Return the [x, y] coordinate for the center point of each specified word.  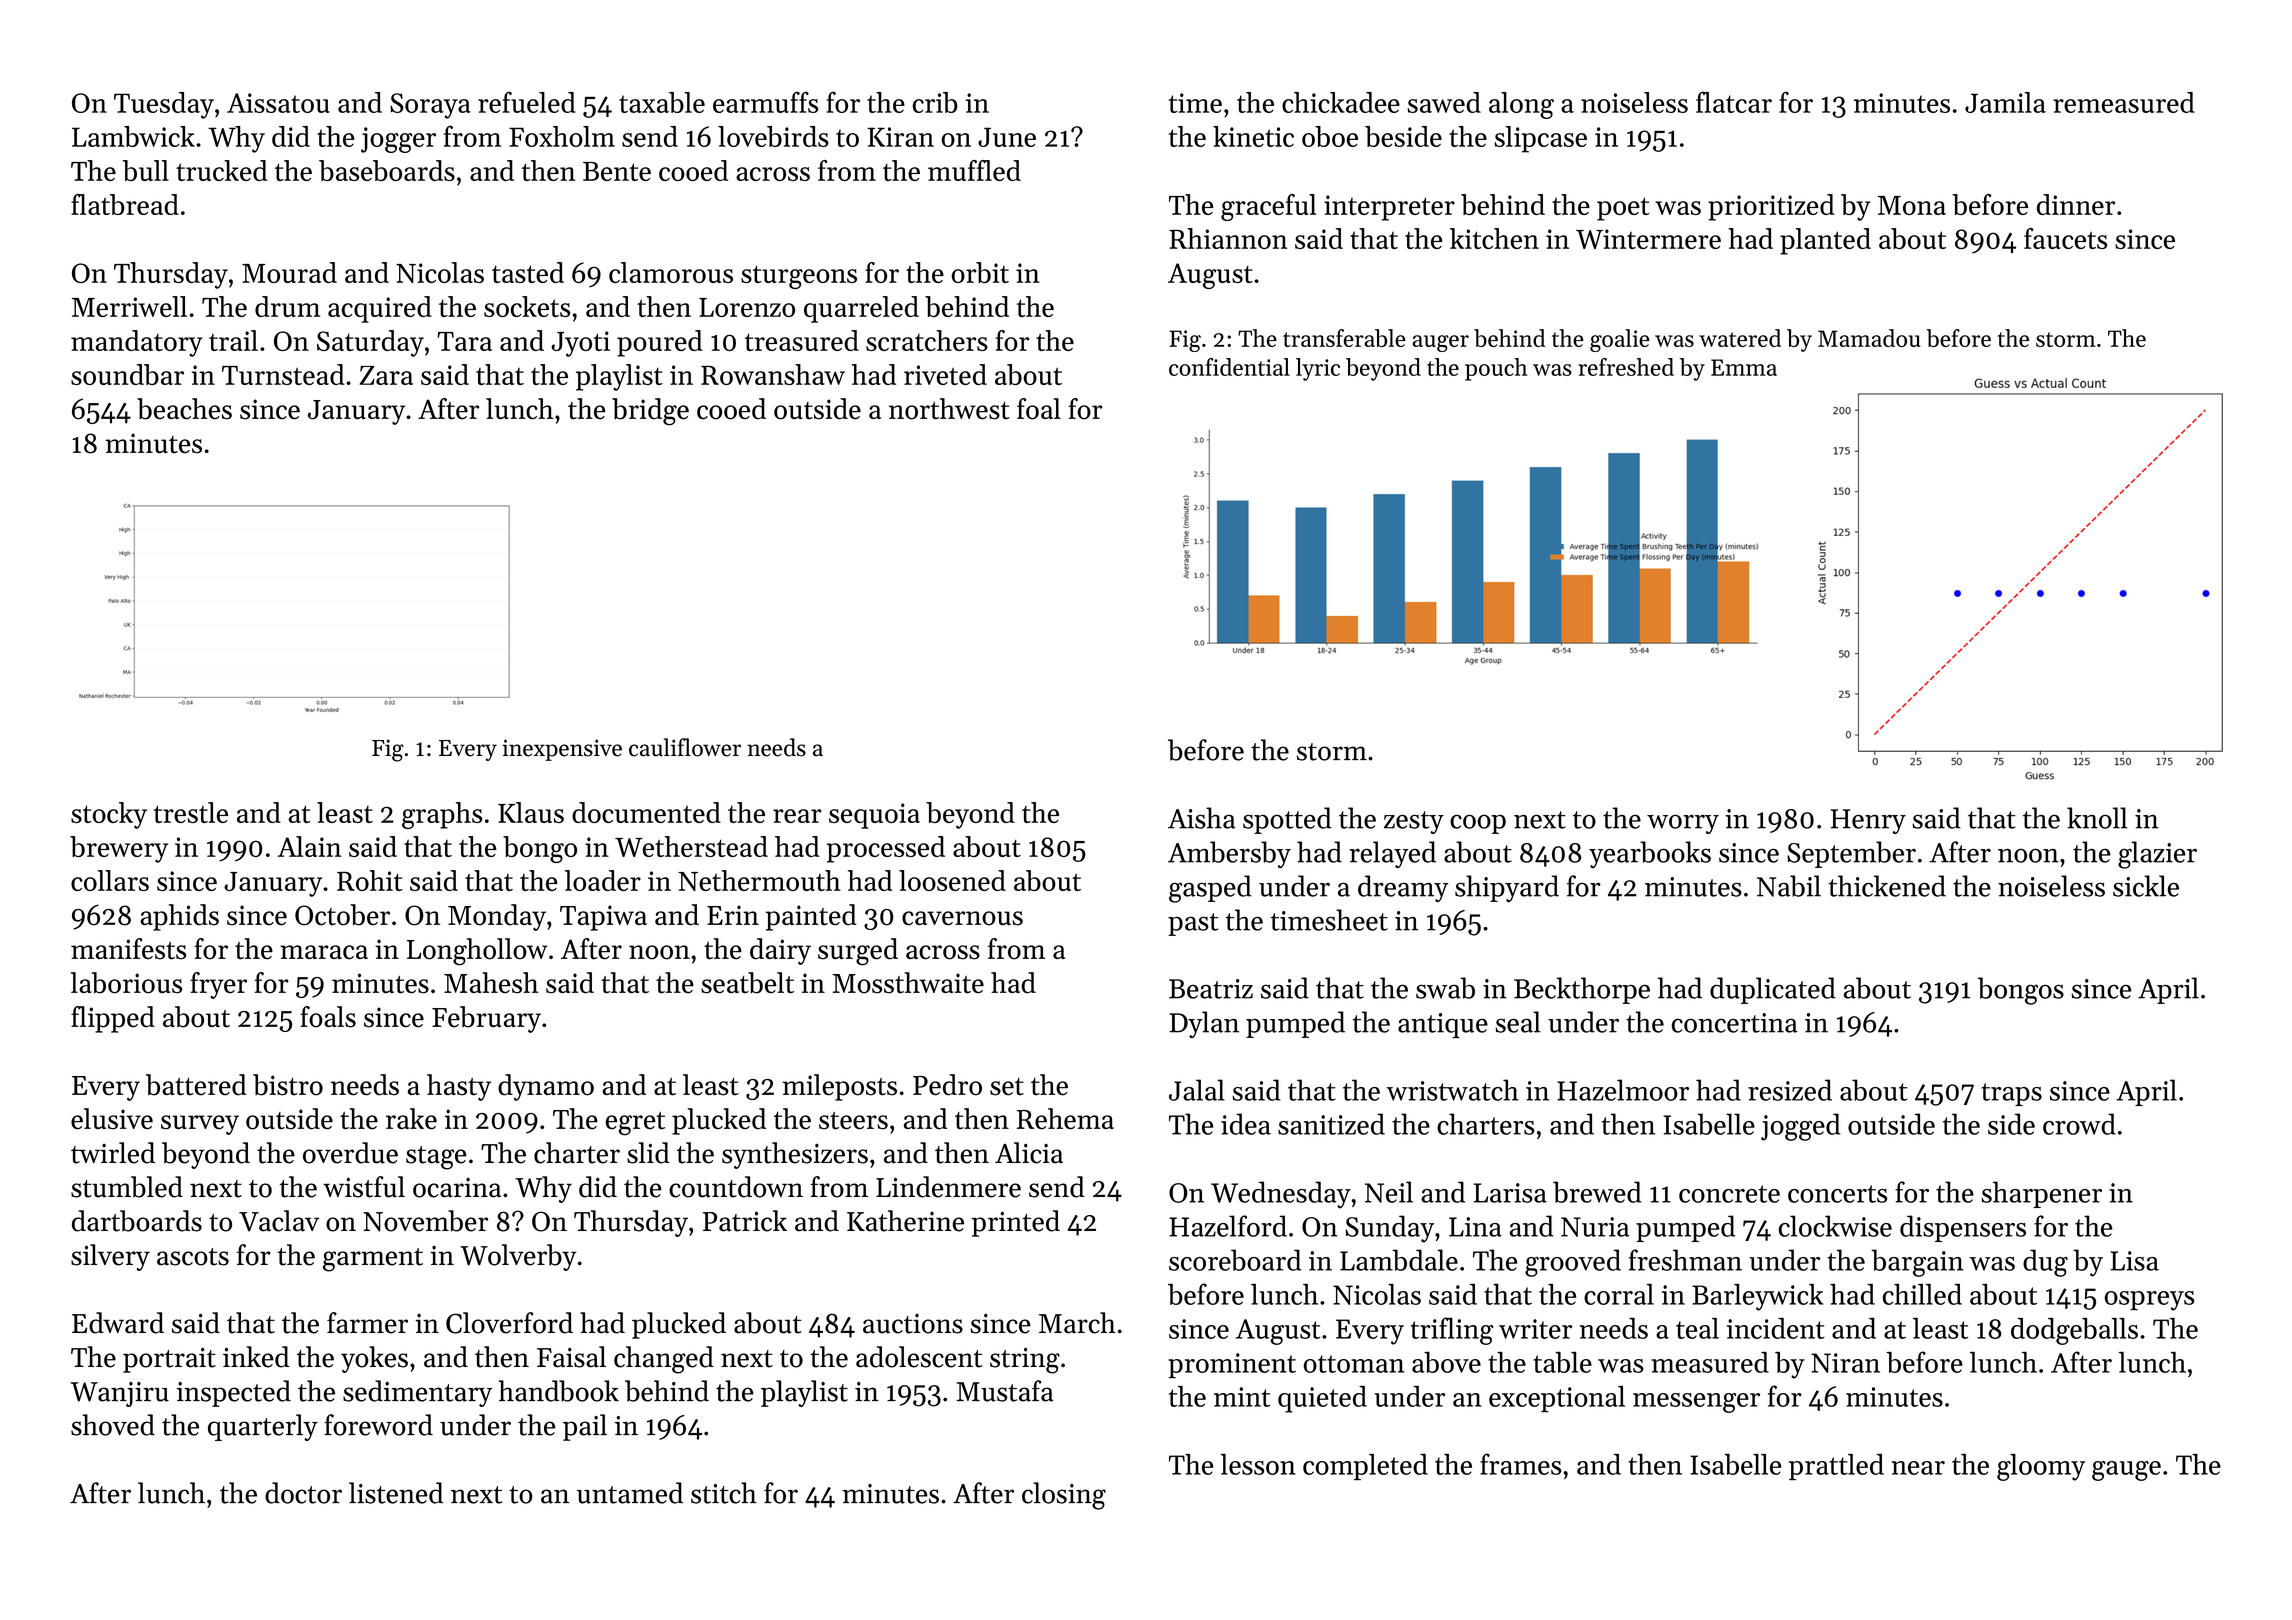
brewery [119, 849]
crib [935, 102]
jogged [1801, 1127]
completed [1365, 1467]
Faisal [571, 1357]
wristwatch [1452, 1090]
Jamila [2005, 102]
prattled [1836, 1467]
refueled [527, 102]
